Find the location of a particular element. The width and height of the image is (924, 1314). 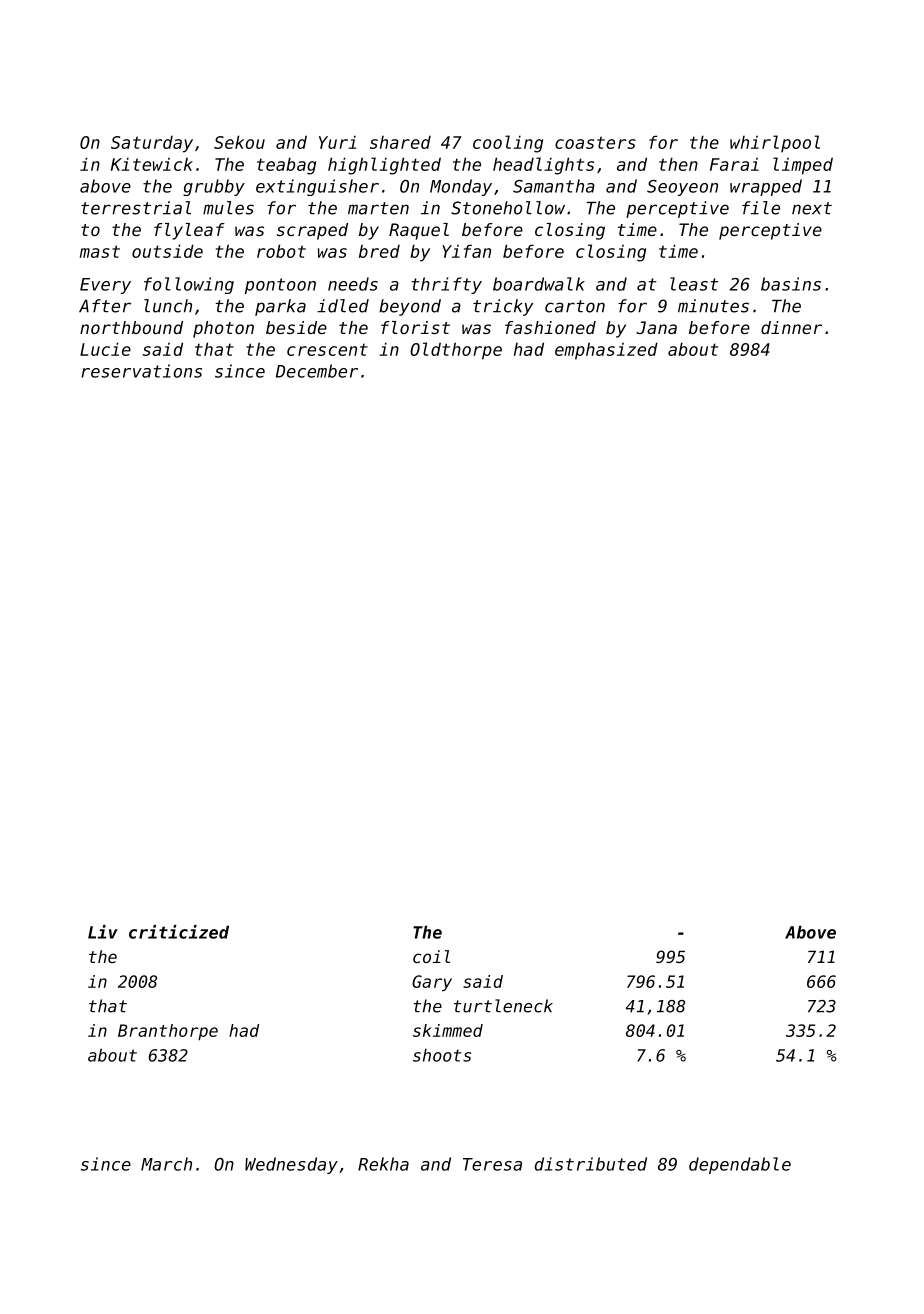

Oldthorpe is located at coordinates (456, 351).
